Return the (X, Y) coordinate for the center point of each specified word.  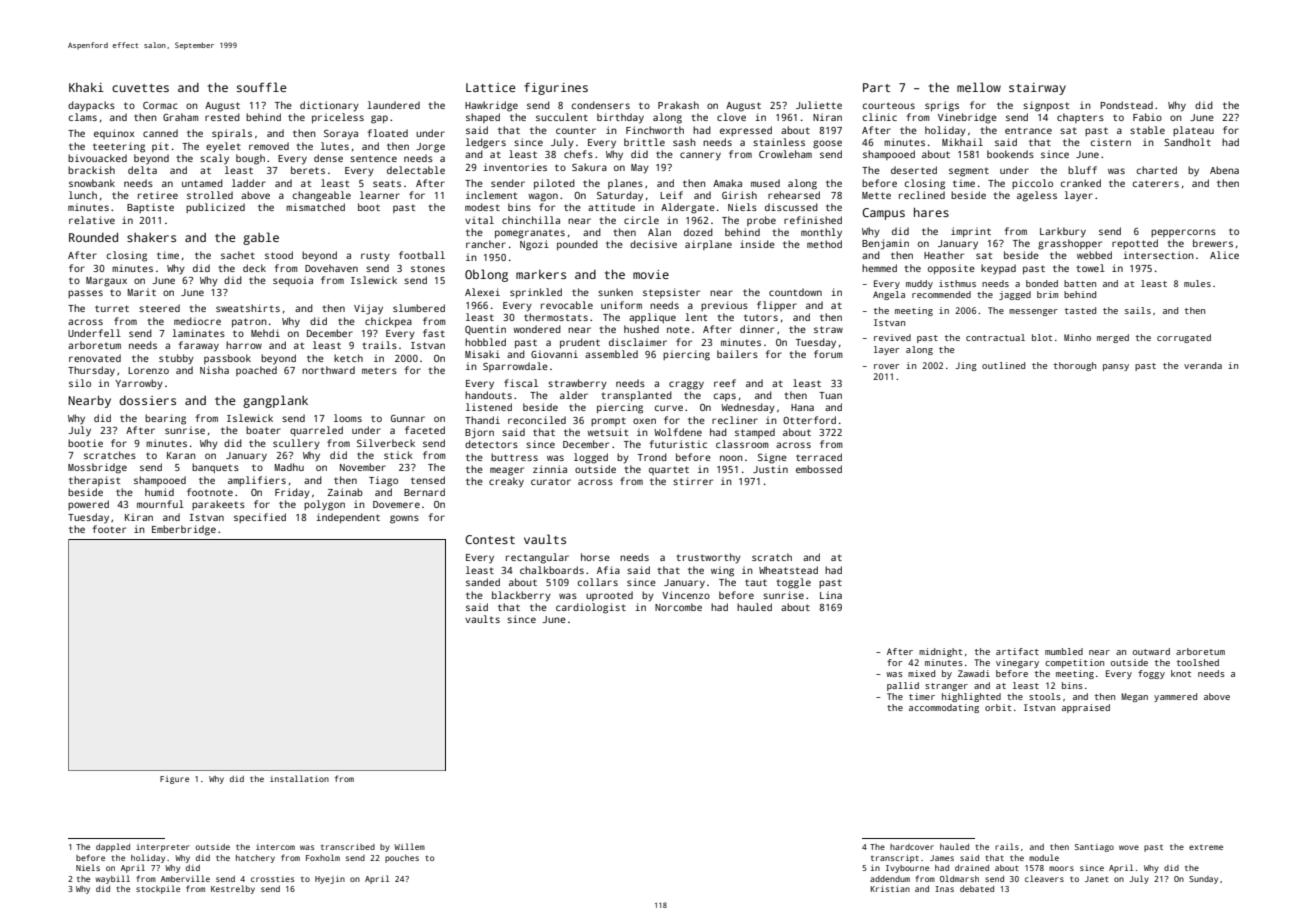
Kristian (890, 889)
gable (261, 238)
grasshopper (1070, 244)
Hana (802, 407)
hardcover (912, 847)
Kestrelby (233, 889)
